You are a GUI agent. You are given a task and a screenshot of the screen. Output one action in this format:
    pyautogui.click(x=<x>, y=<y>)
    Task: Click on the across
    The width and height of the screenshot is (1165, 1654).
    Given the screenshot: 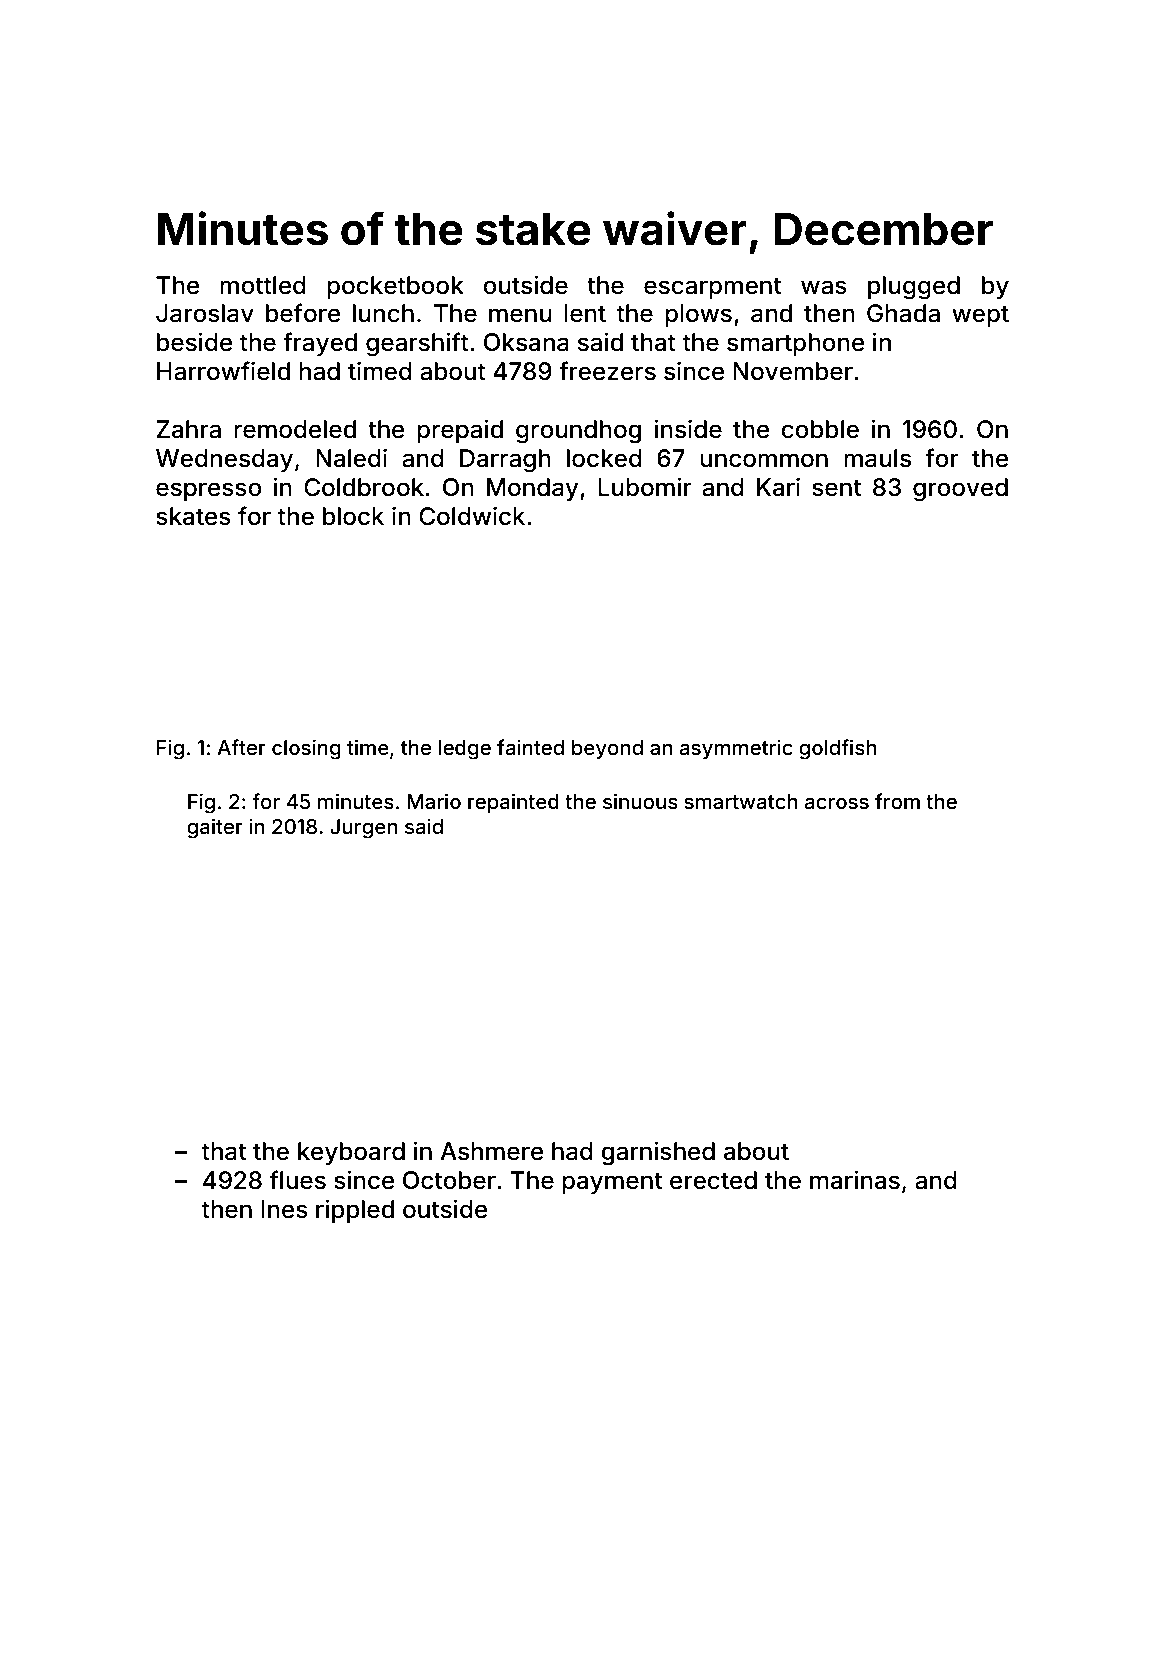 What is the action you would take?
    pyautogui.click(x=837, y=803)
